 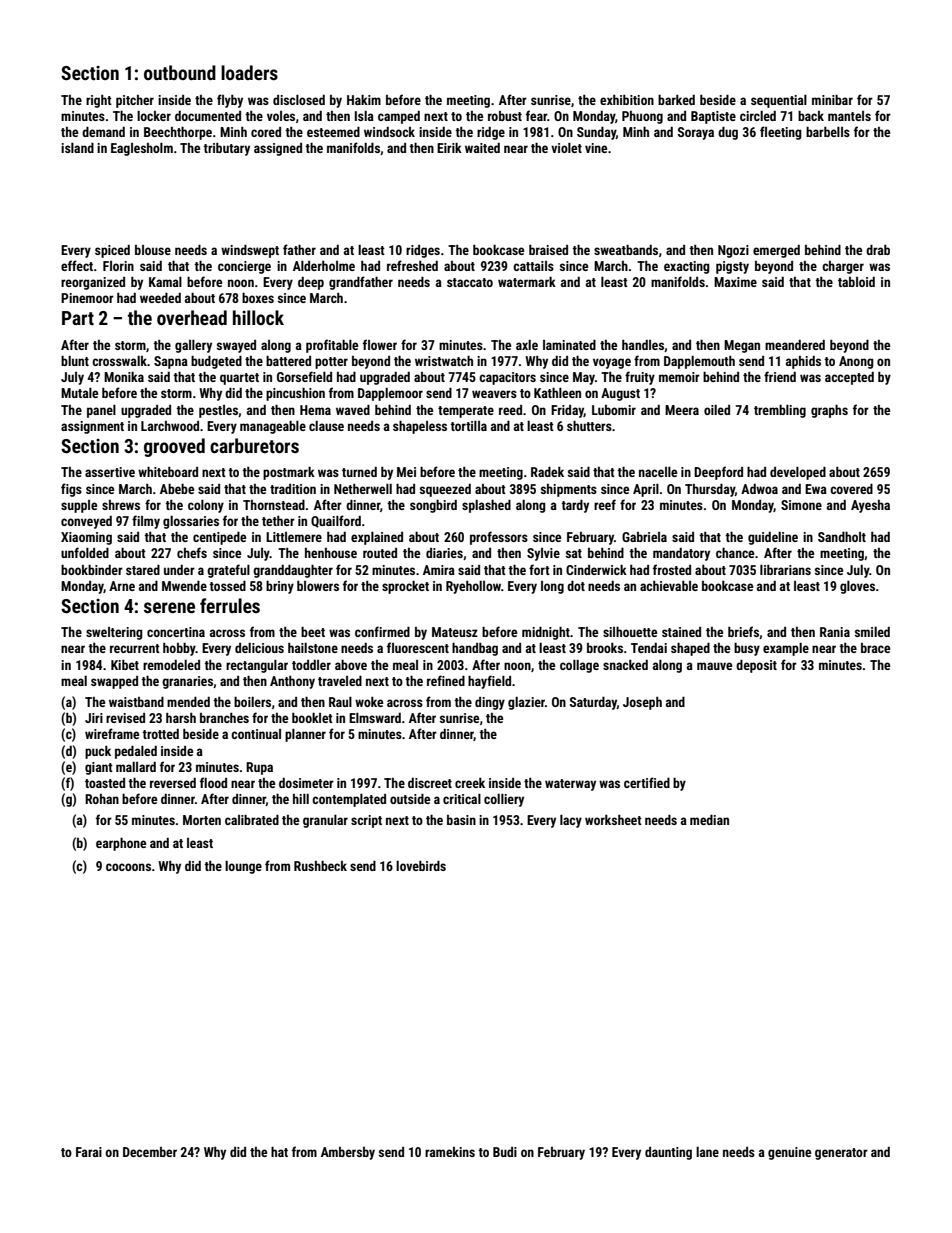 What do you see at coordinates (128, 867) in the screenshot?
I see `cocoons` at bounding box center [128, 867].
